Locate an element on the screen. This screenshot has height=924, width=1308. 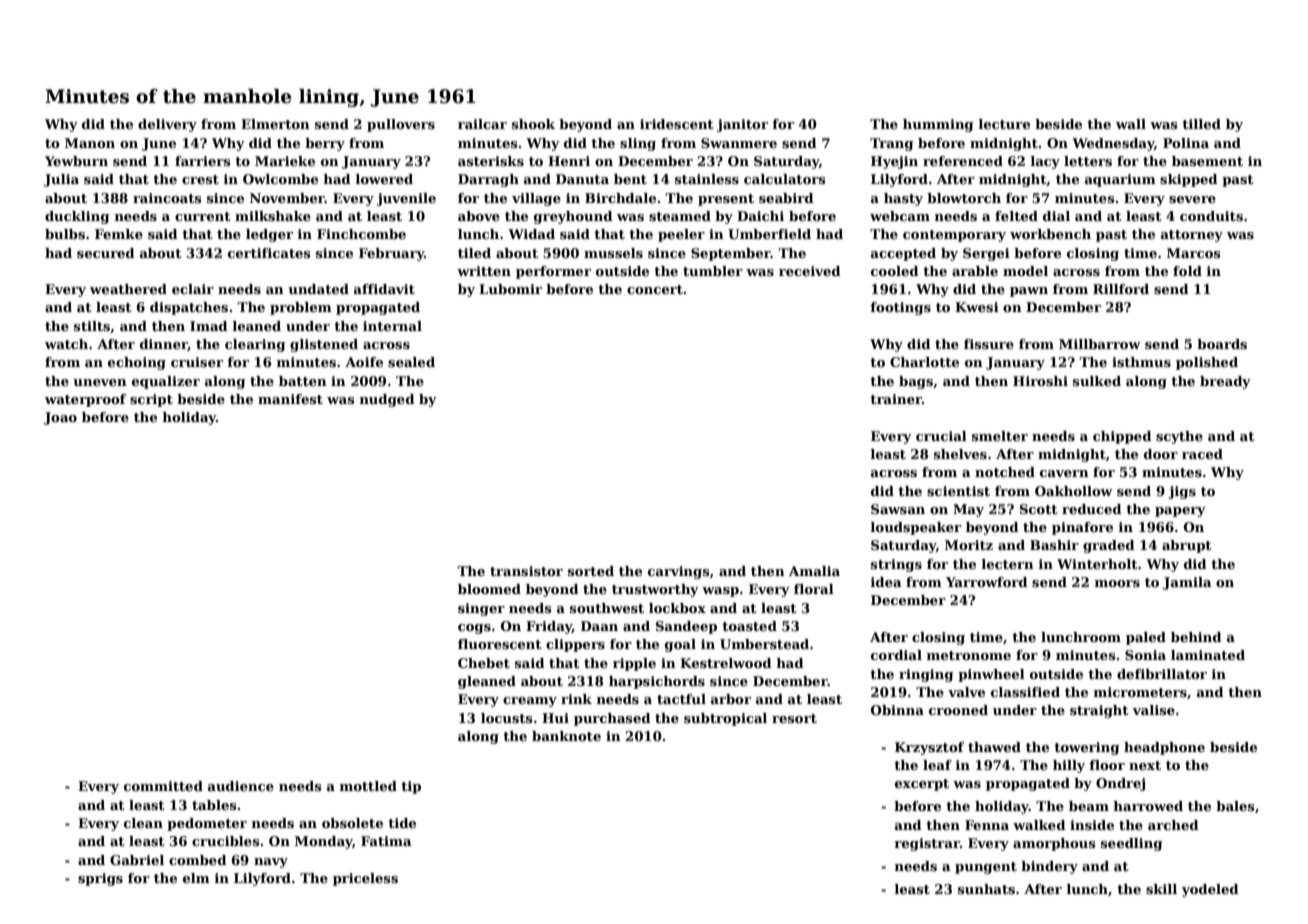
concert is located at coordinates (655, 289).
